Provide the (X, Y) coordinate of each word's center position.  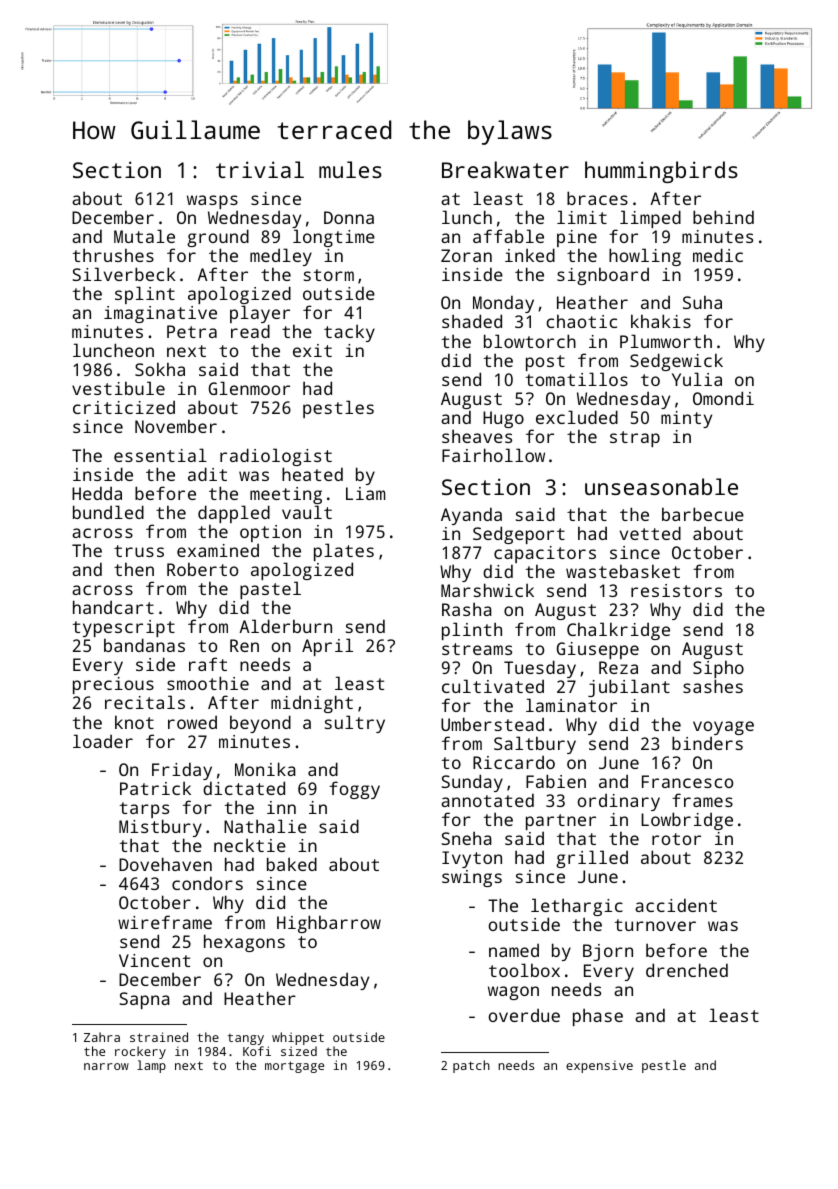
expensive (599, 1066)
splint (145, 295)
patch (471, 1066)
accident (676, 905)
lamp (151, 1066)
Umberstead (492, 724)
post (545, 363)
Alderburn (285, 626)
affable (508, 236)
